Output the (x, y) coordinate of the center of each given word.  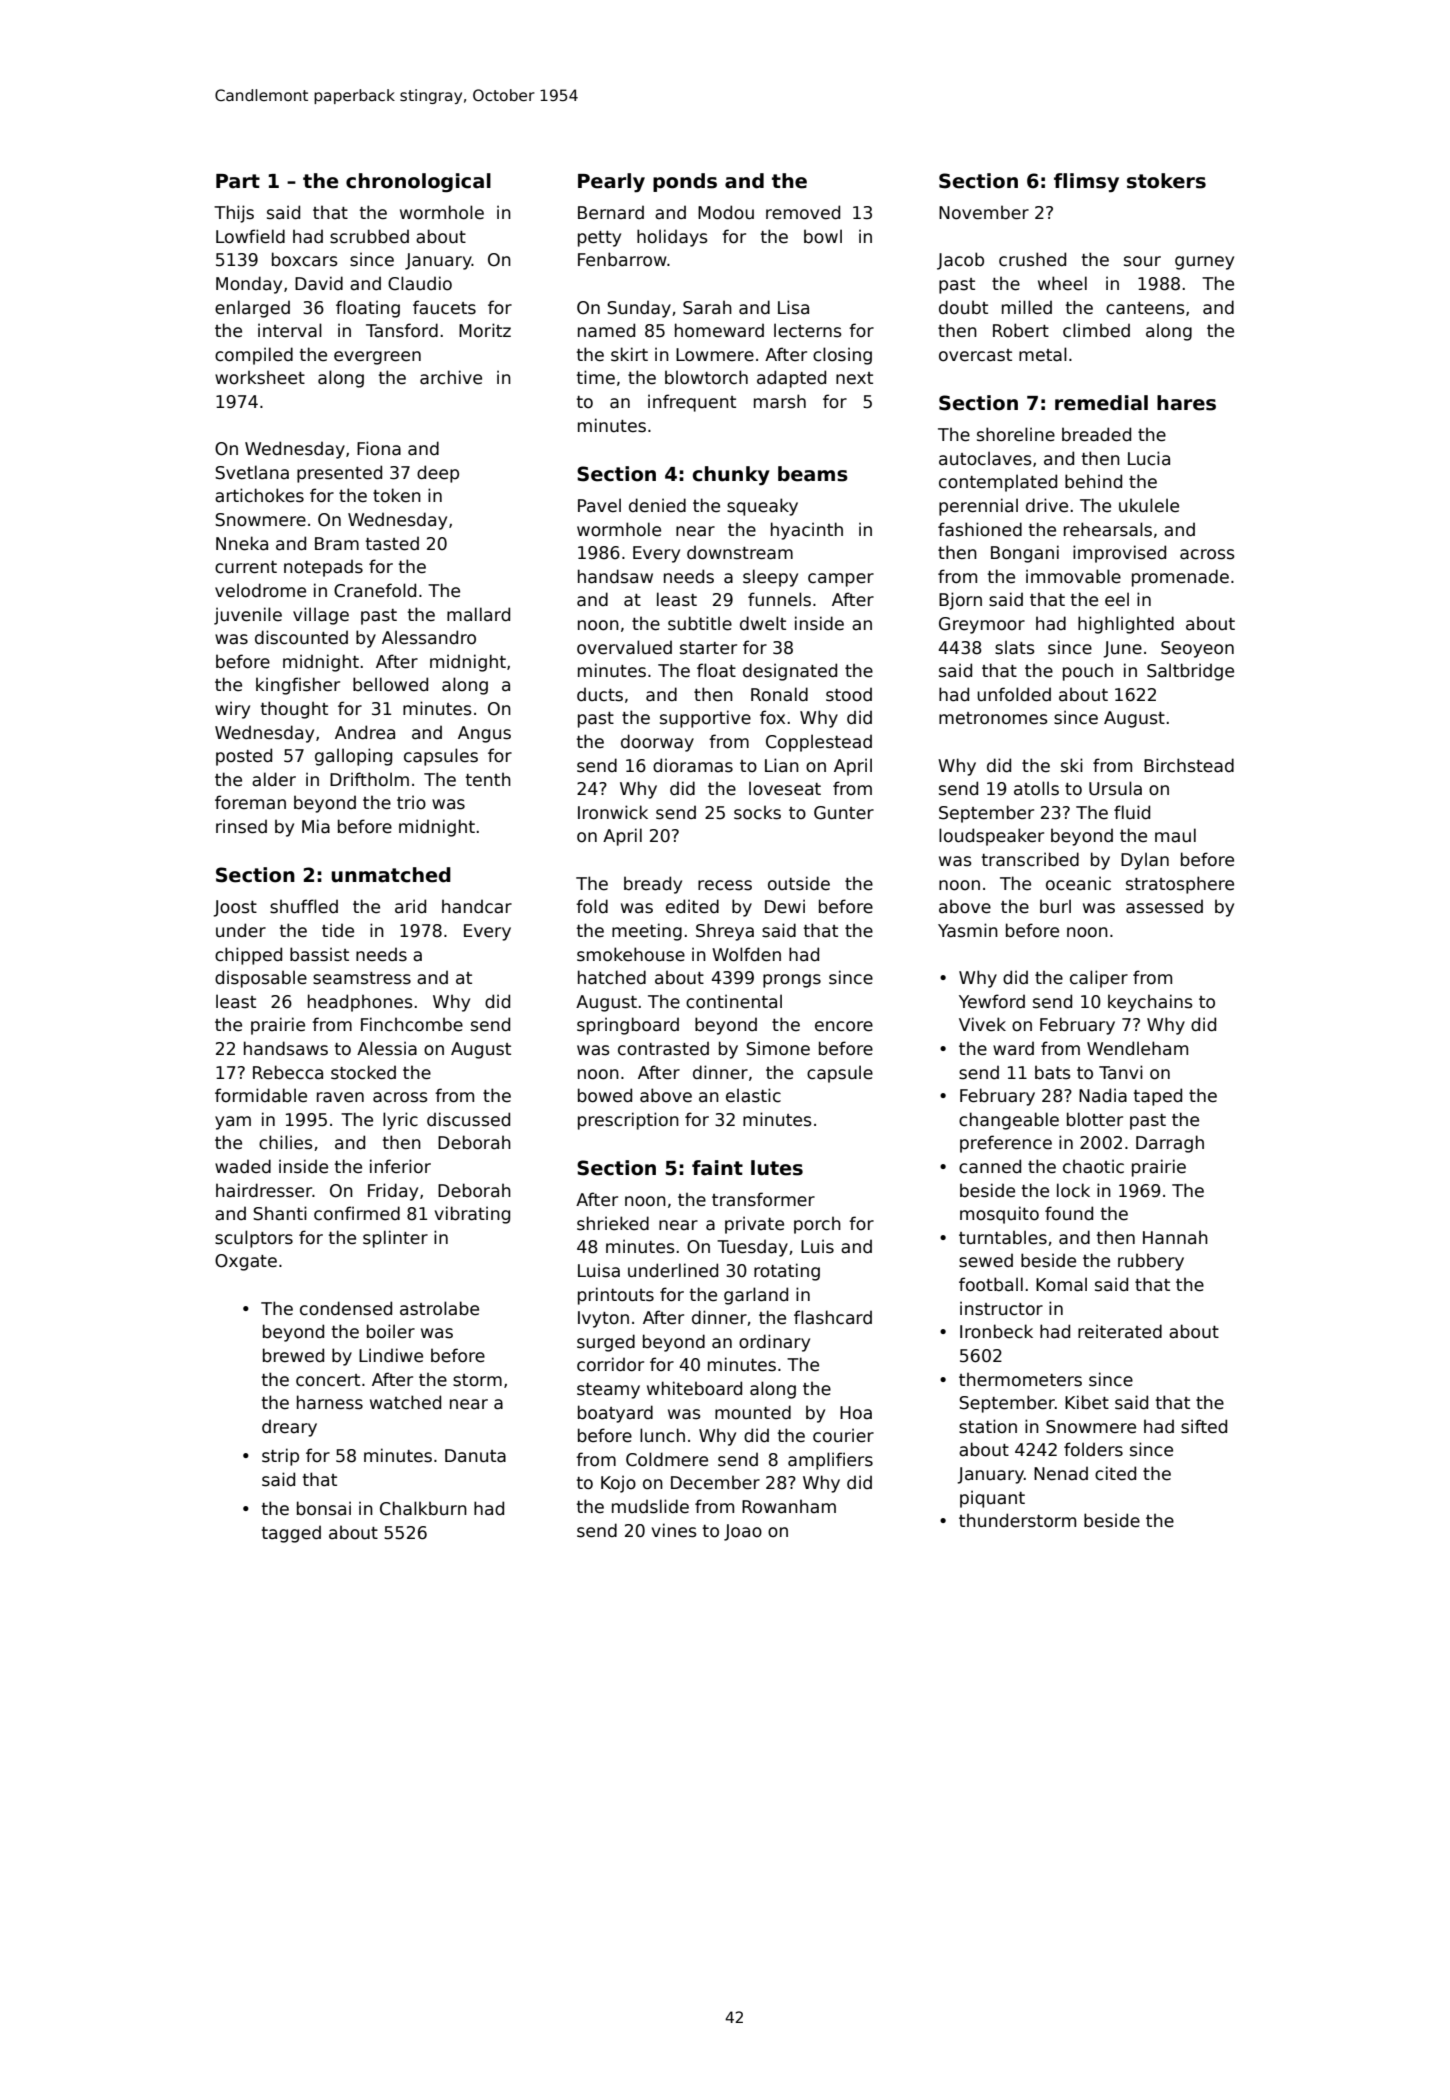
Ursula (1115, 788)
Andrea (365, 732)
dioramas (693, 765)
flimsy (1086, 182)
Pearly (611, 182)
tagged (291, 1534)
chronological (418, 182)
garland (756, 1296)
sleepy (770, 578)
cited (1115, 1473)
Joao (743, 1532)
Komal (1061, 1284)
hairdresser (264, 1190)
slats (1015, 647)
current (246, 567)
